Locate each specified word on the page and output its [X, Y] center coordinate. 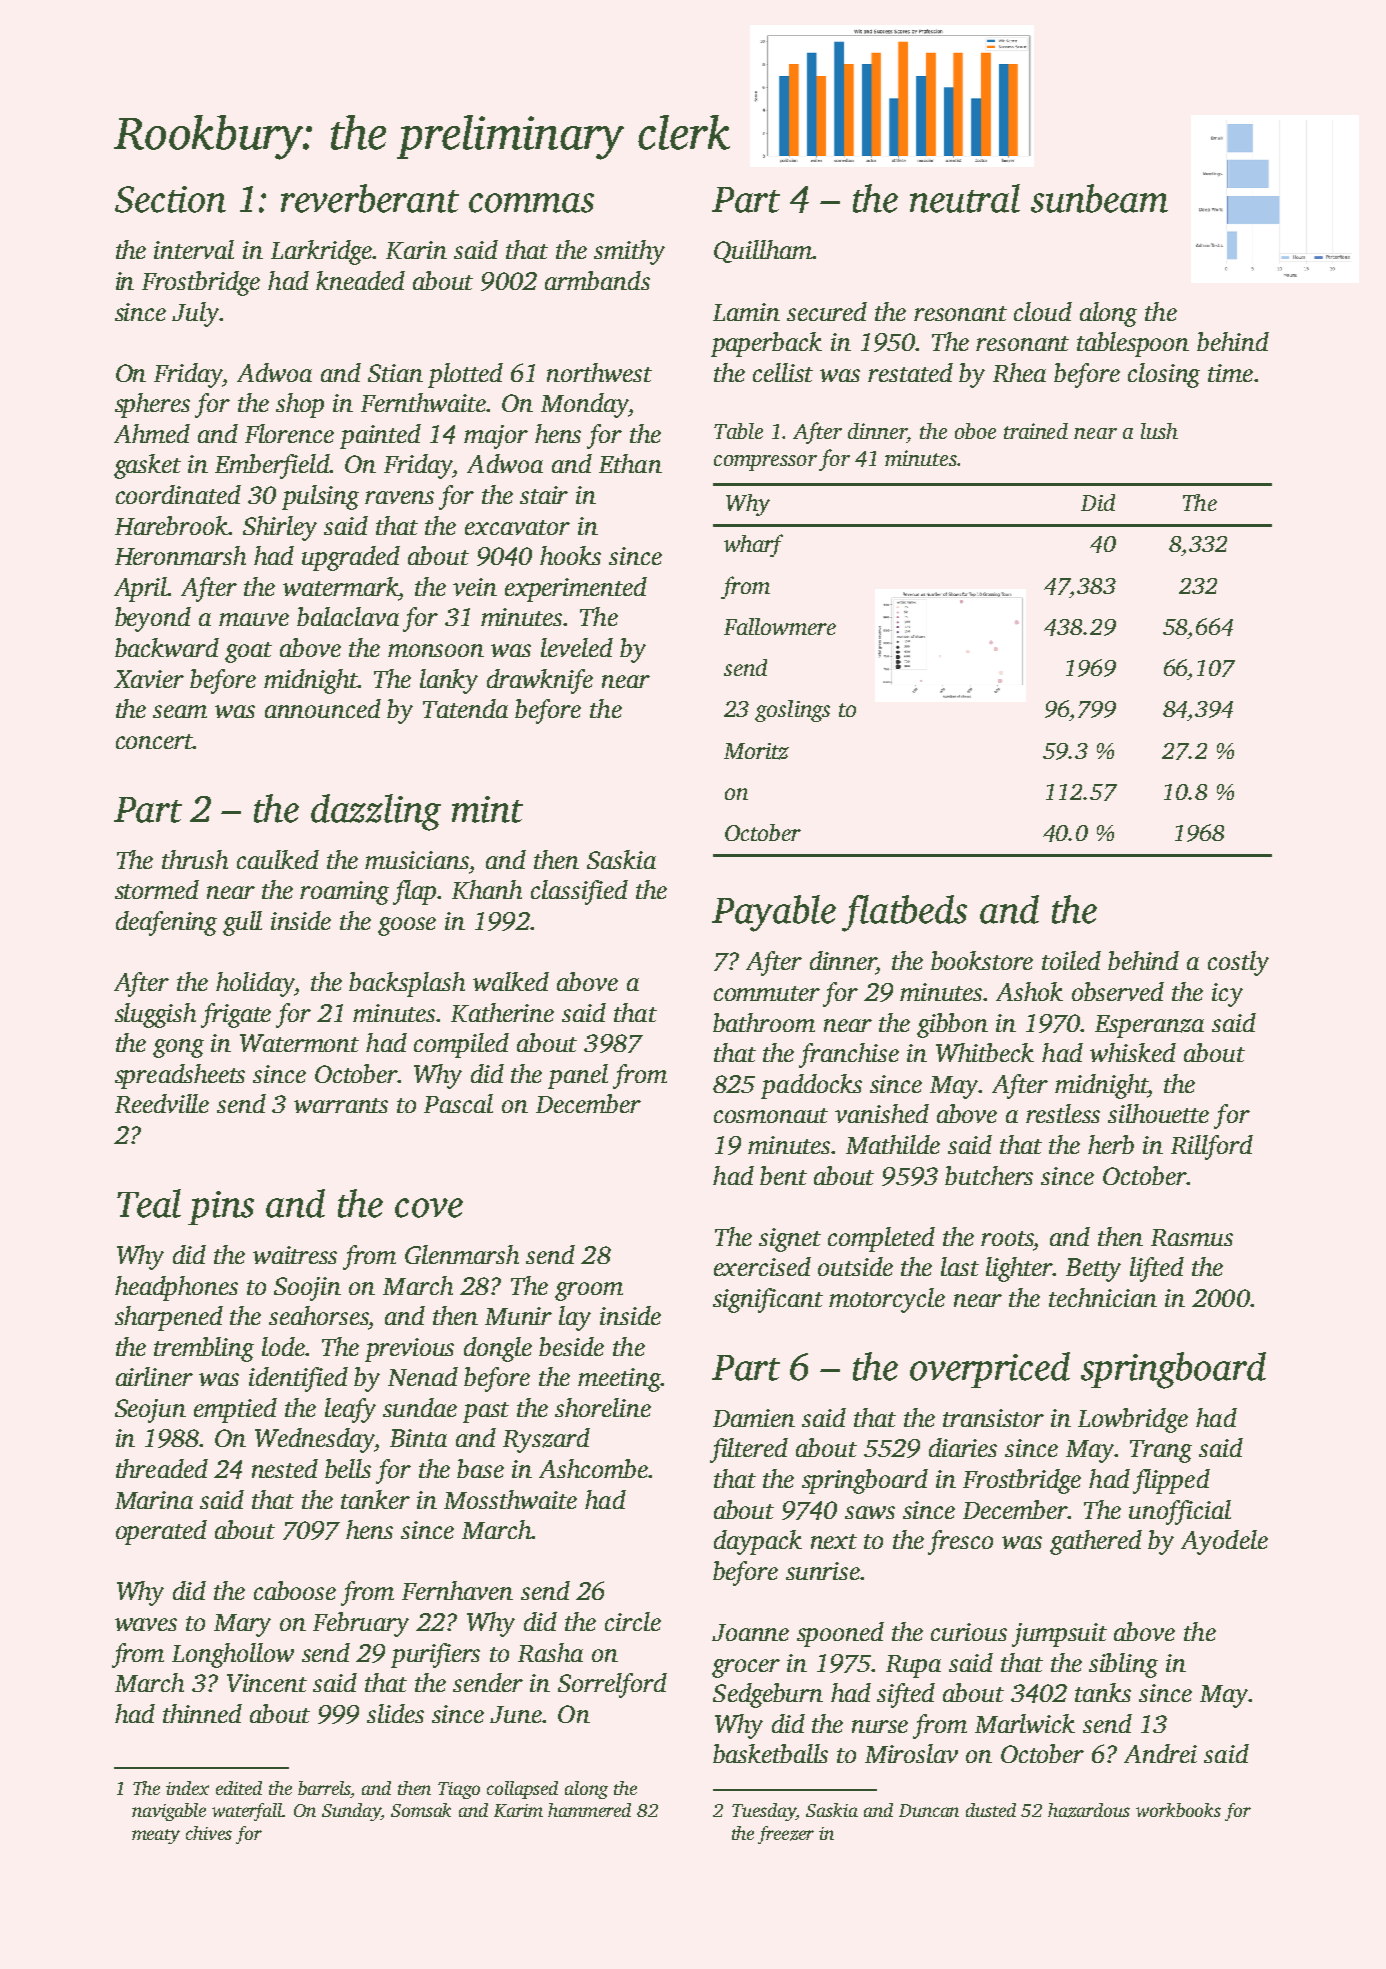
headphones [176, 1288]
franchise [849, 1055]
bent [783, 1175]
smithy [629, 252]
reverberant [370, 198]
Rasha [550, 1652]
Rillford [1212, 1147]
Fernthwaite [424, 402]
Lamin [746, 312]
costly [1238, 963]
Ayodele [1224, 1542]
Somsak [421, 1810]
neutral [965, 198]
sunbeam [1099, 198]
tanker [375, 1499]
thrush [195, 859]
